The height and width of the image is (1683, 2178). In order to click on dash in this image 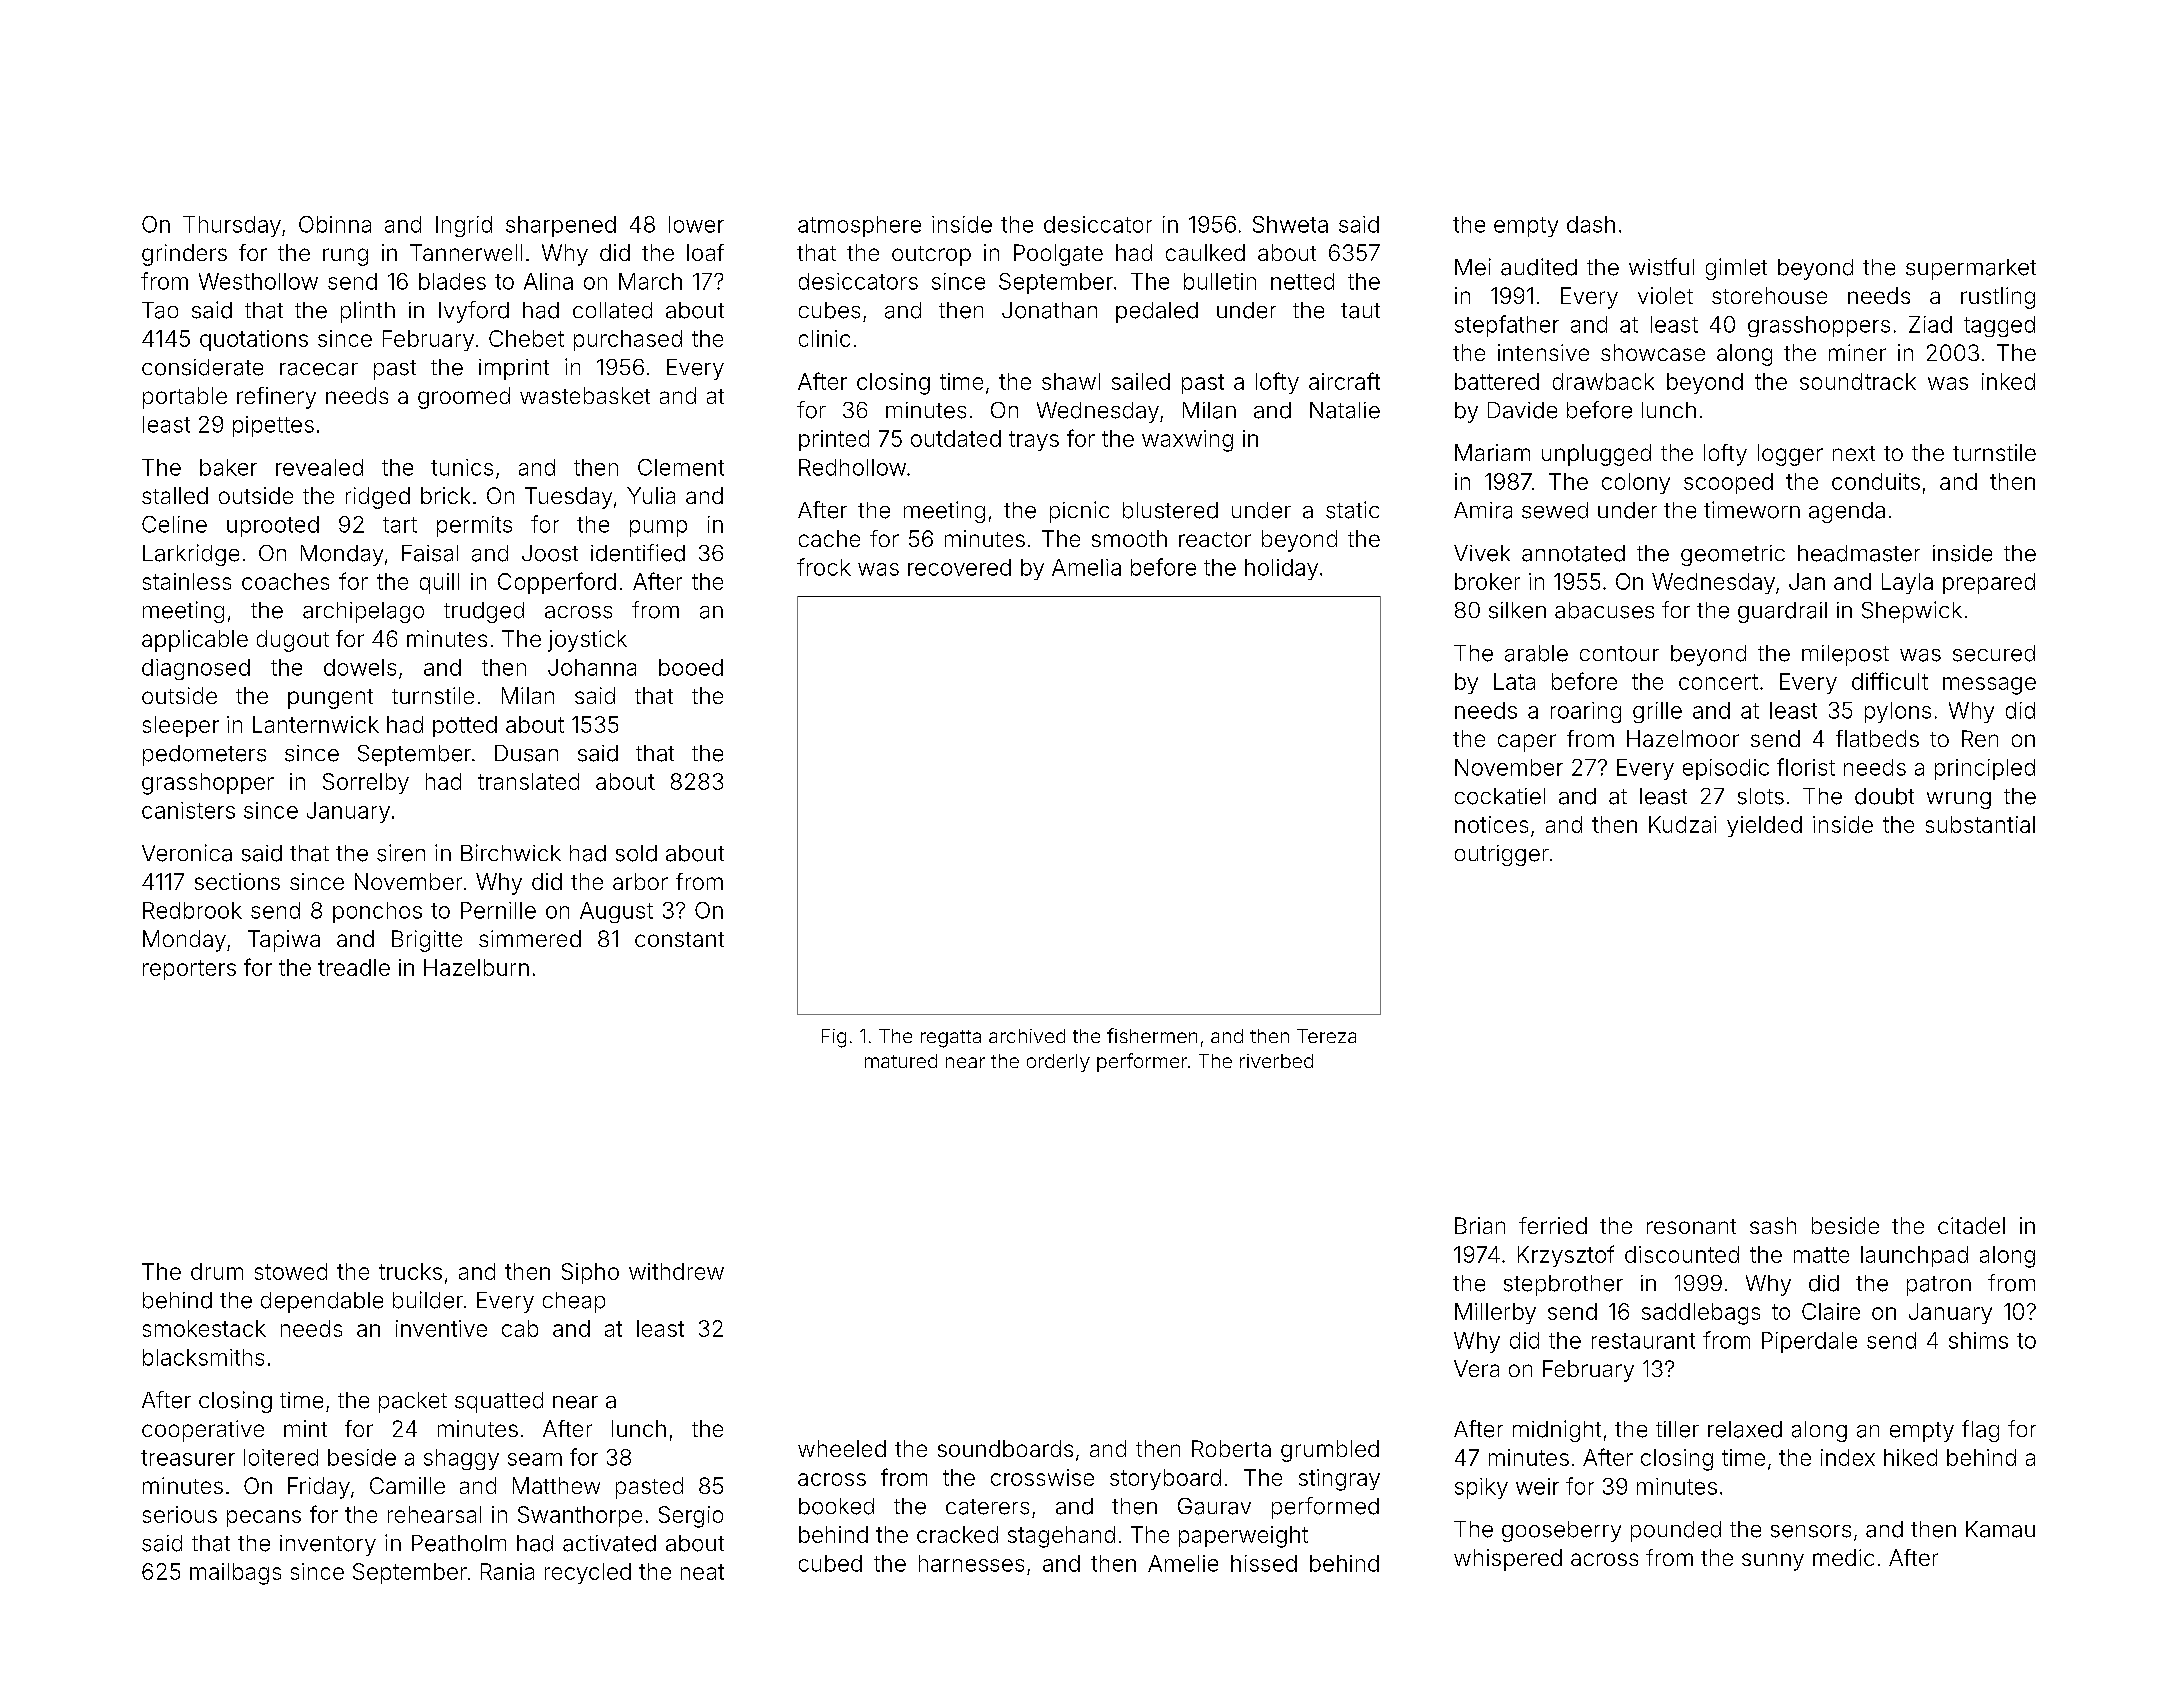, I will do `click(1591, 224)`.
